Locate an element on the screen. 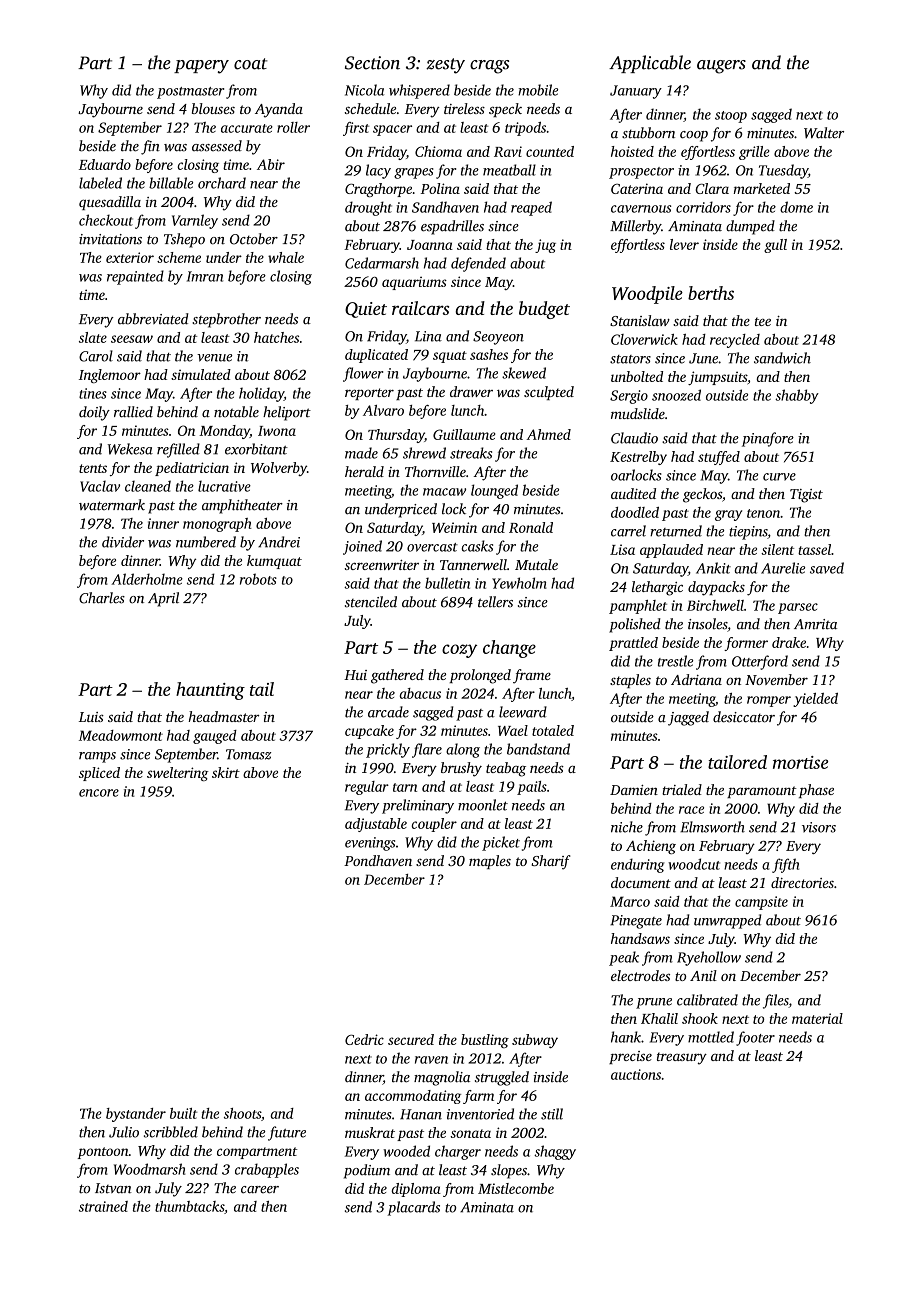  jagged is located at coordinates (688, 718).
